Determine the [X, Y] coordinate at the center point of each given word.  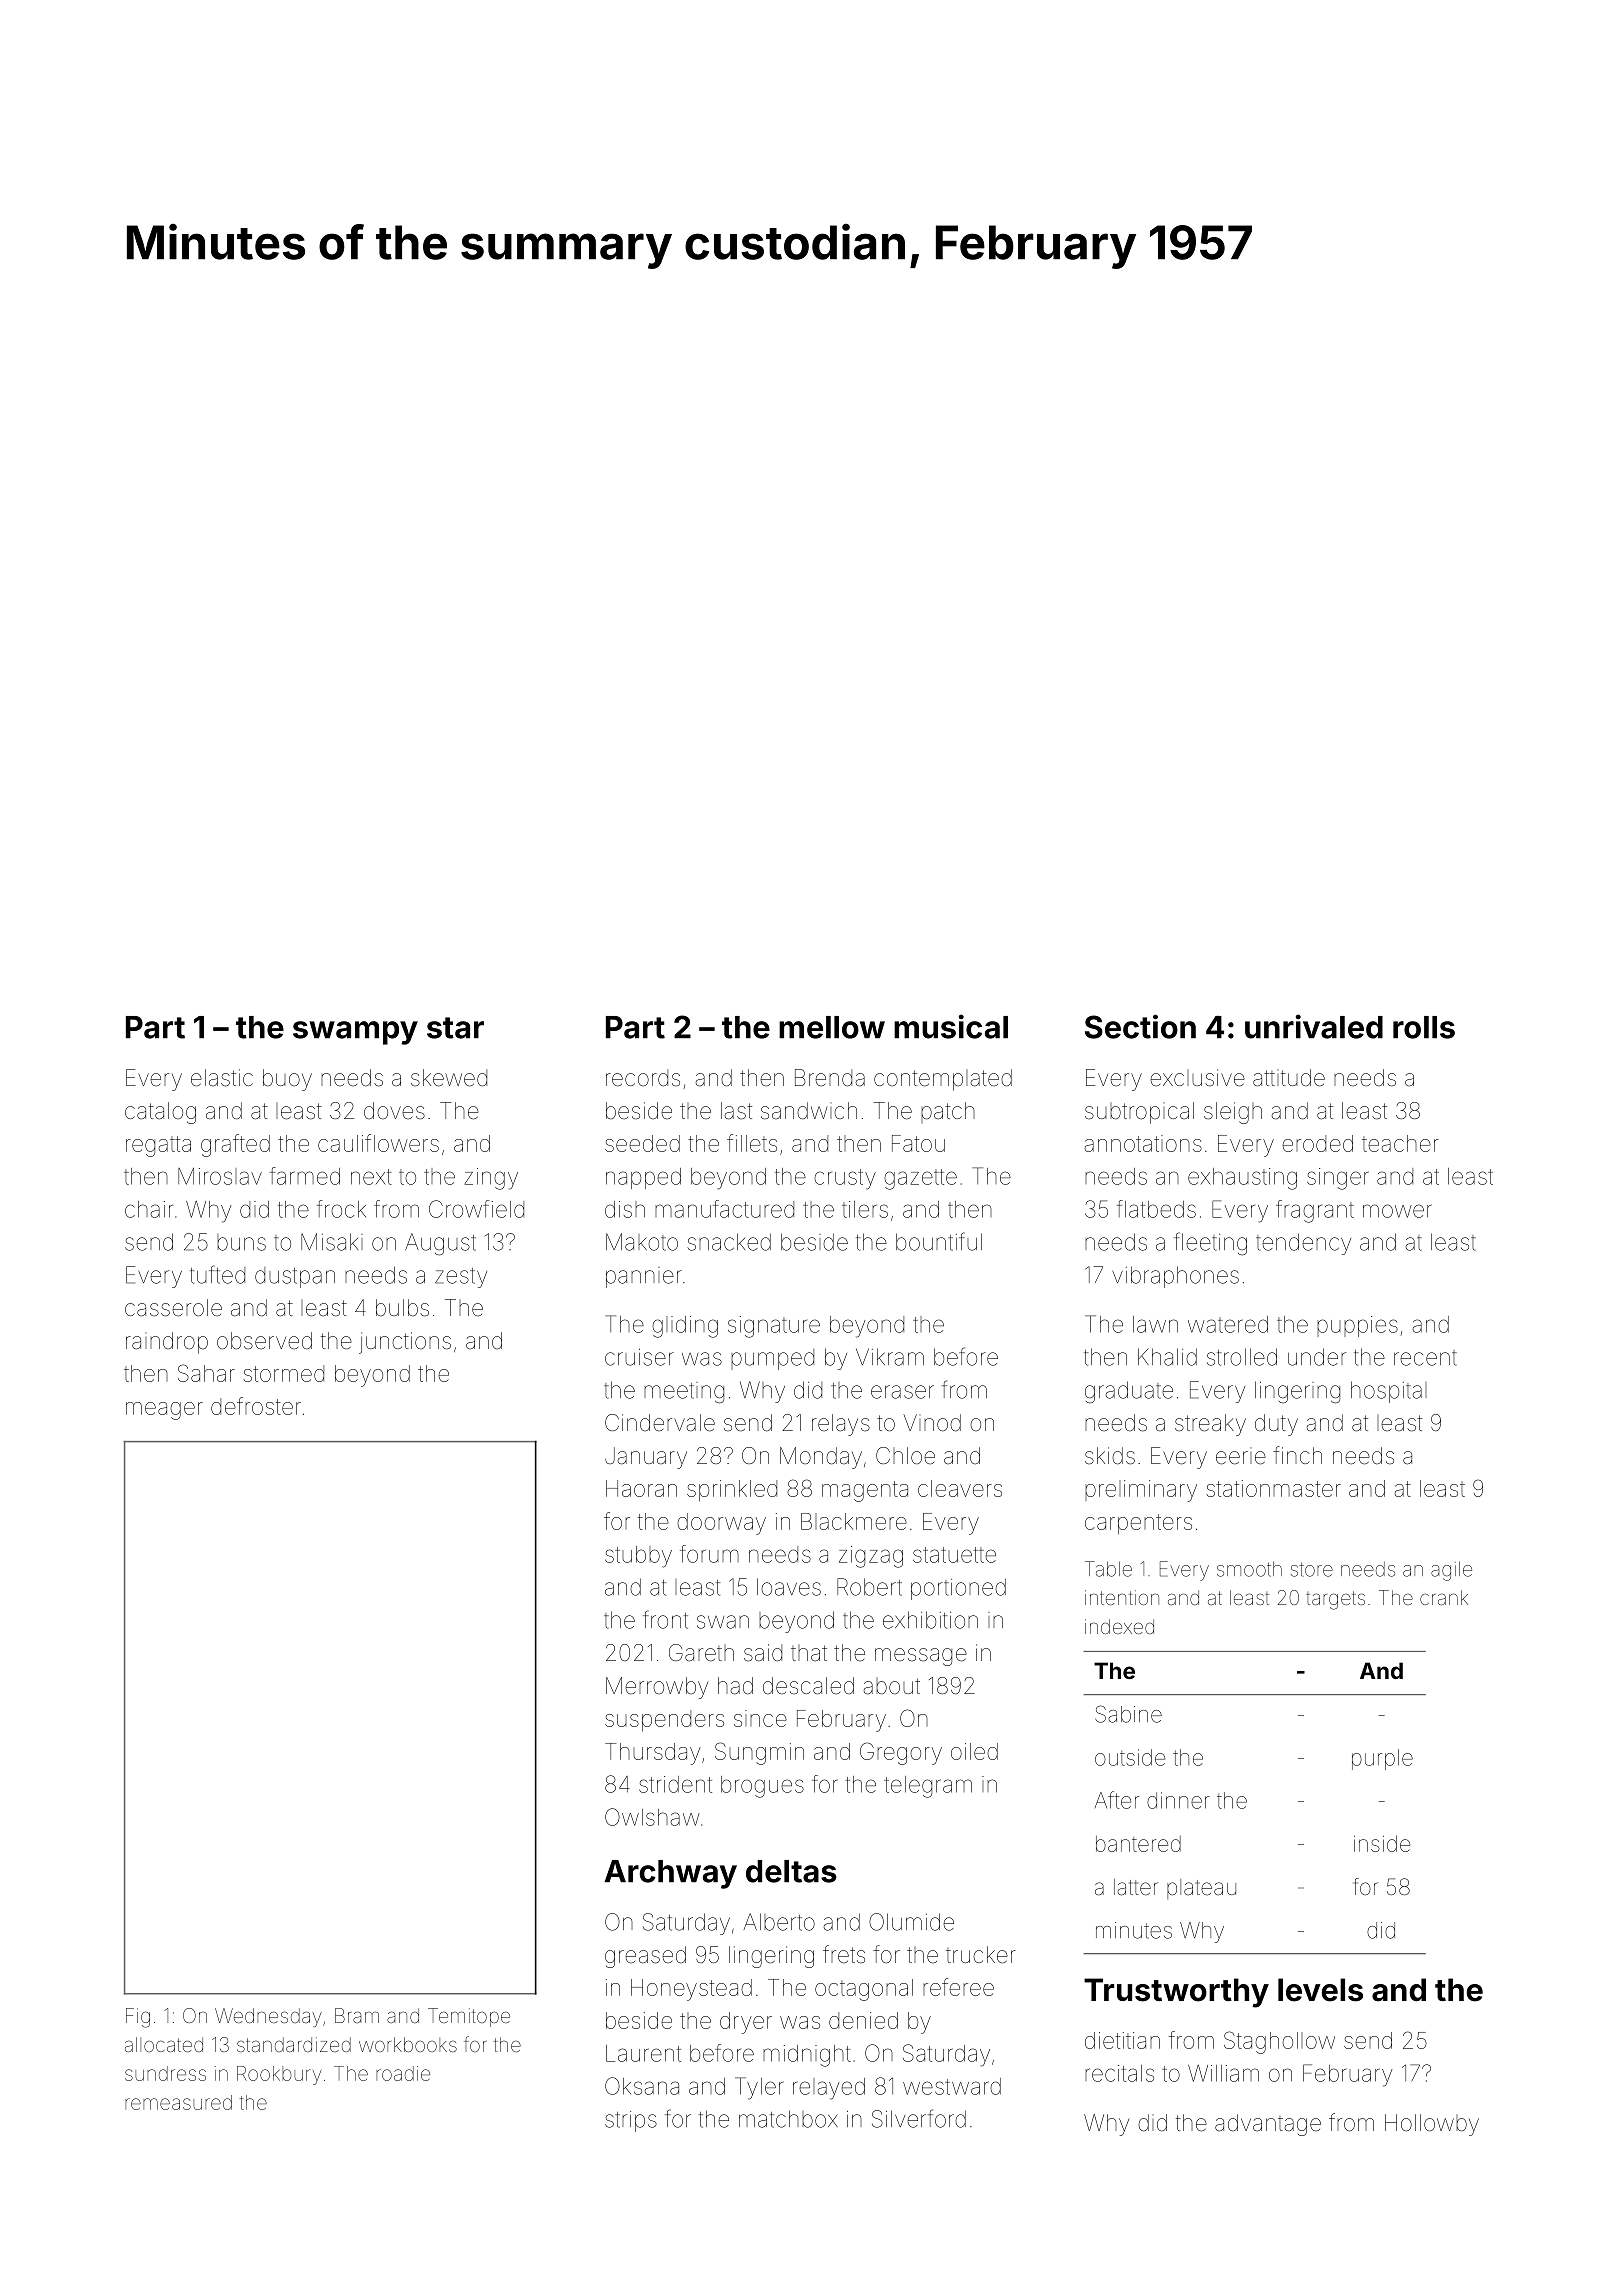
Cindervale [660, 1423]
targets [1335, 1600]
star [455, 1028]
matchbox [788, 2119]
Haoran [641, 1488]
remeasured [178, 2102]
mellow [832, 1027]
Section [1140, 1026]
